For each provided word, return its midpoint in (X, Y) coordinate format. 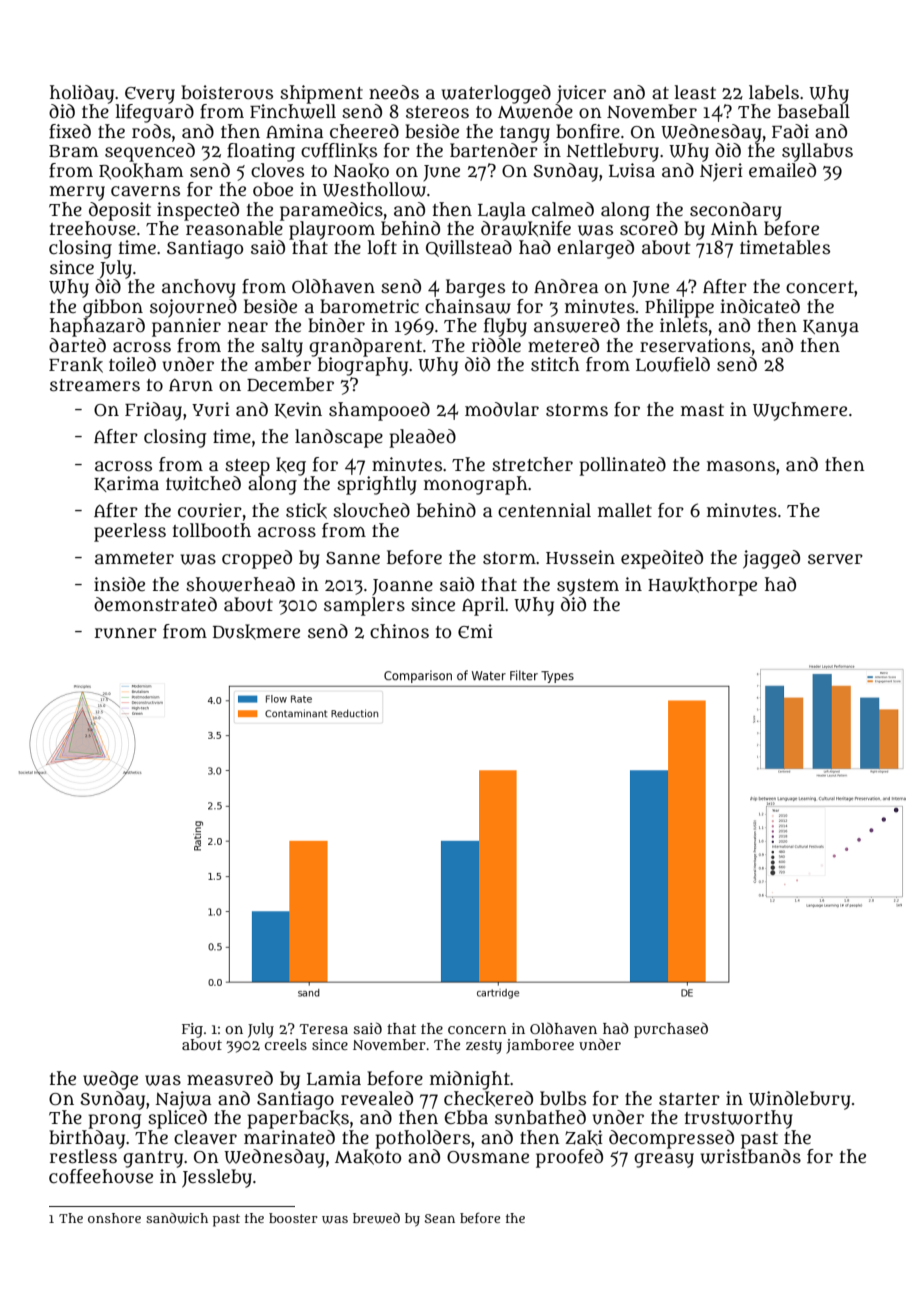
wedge (110, 1080)
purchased (671, 1030)
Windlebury (800, 1100)
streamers (95, 385)
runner (126, 633)
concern (477, 1030)
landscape (339, 438)
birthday (87, 1139)
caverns (145, 191)
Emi (475, 631)
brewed (376, 1218)
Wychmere (800, 411)
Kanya (831, 328)
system (588, 587)
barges (475, 288)
